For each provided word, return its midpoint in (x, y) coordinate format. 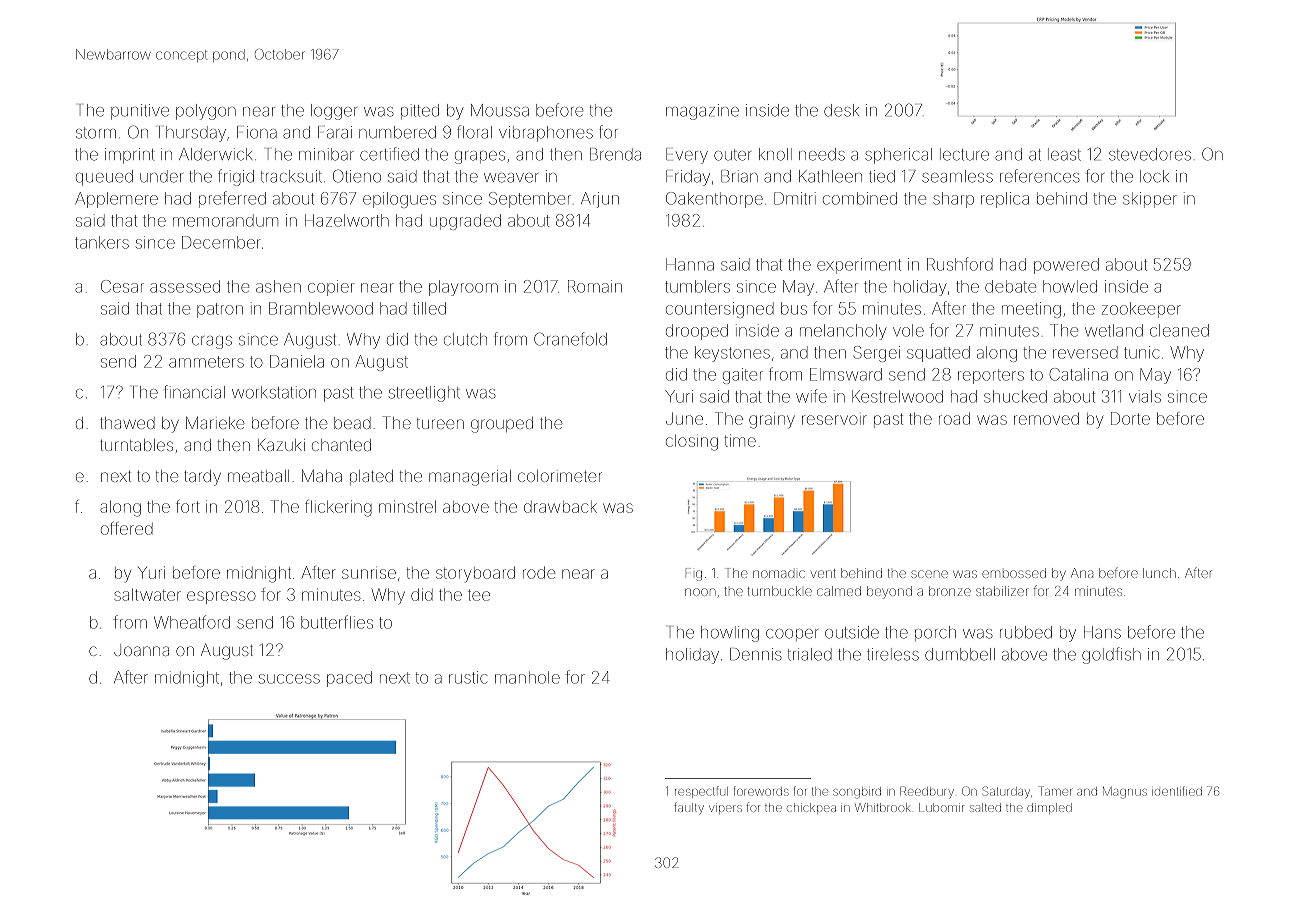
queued (104, 178)
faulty (689, 808)
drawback (560, 507)
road (954, 419)
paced (349, 679)
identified (1177, 791)
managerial (470, 478)
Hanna (690, 264)
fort (188, 506)
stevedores (1150, 154)
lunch (1159, 573)
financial (194, 392)
